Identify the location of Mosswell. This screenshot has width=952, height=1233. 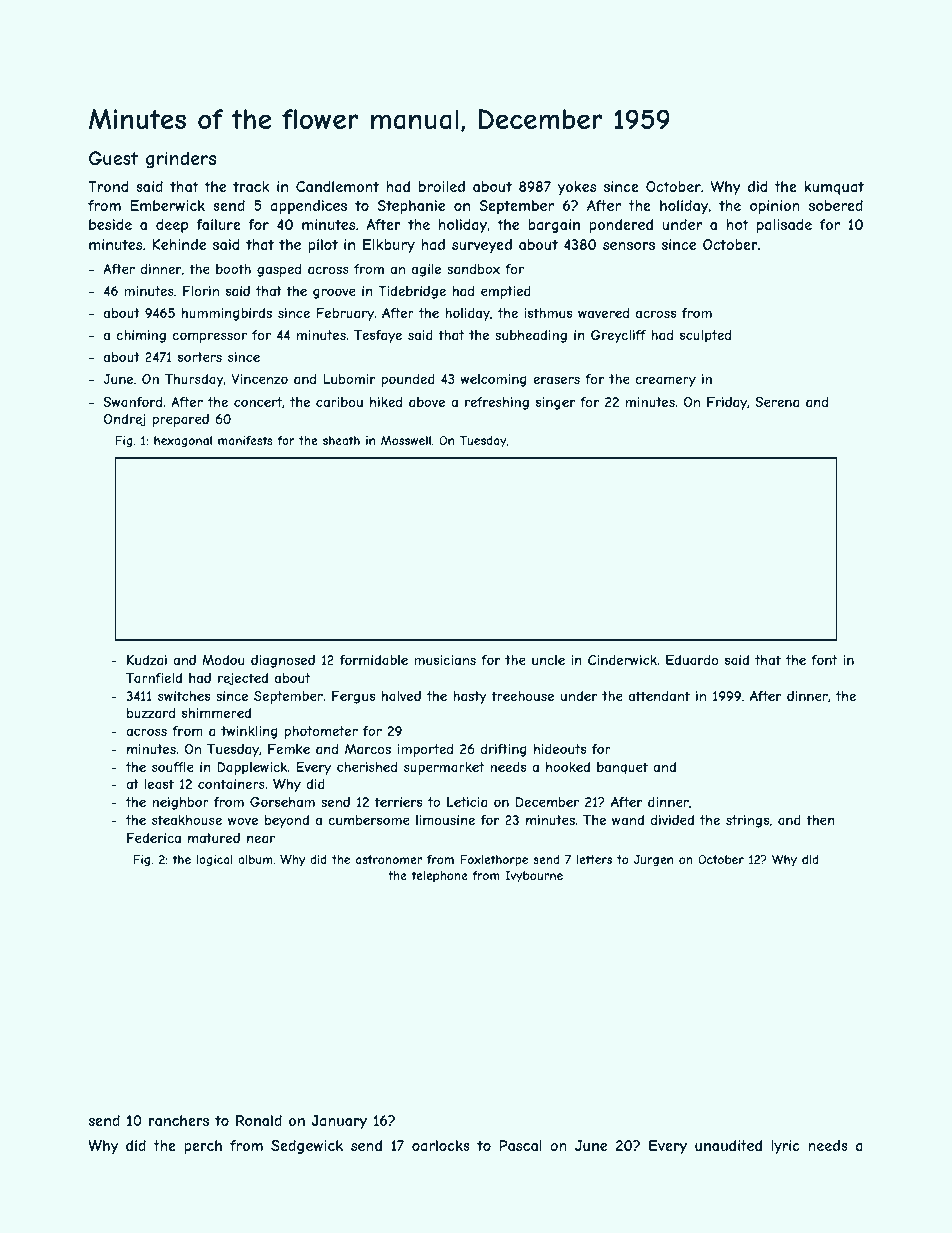
(406, 440).
